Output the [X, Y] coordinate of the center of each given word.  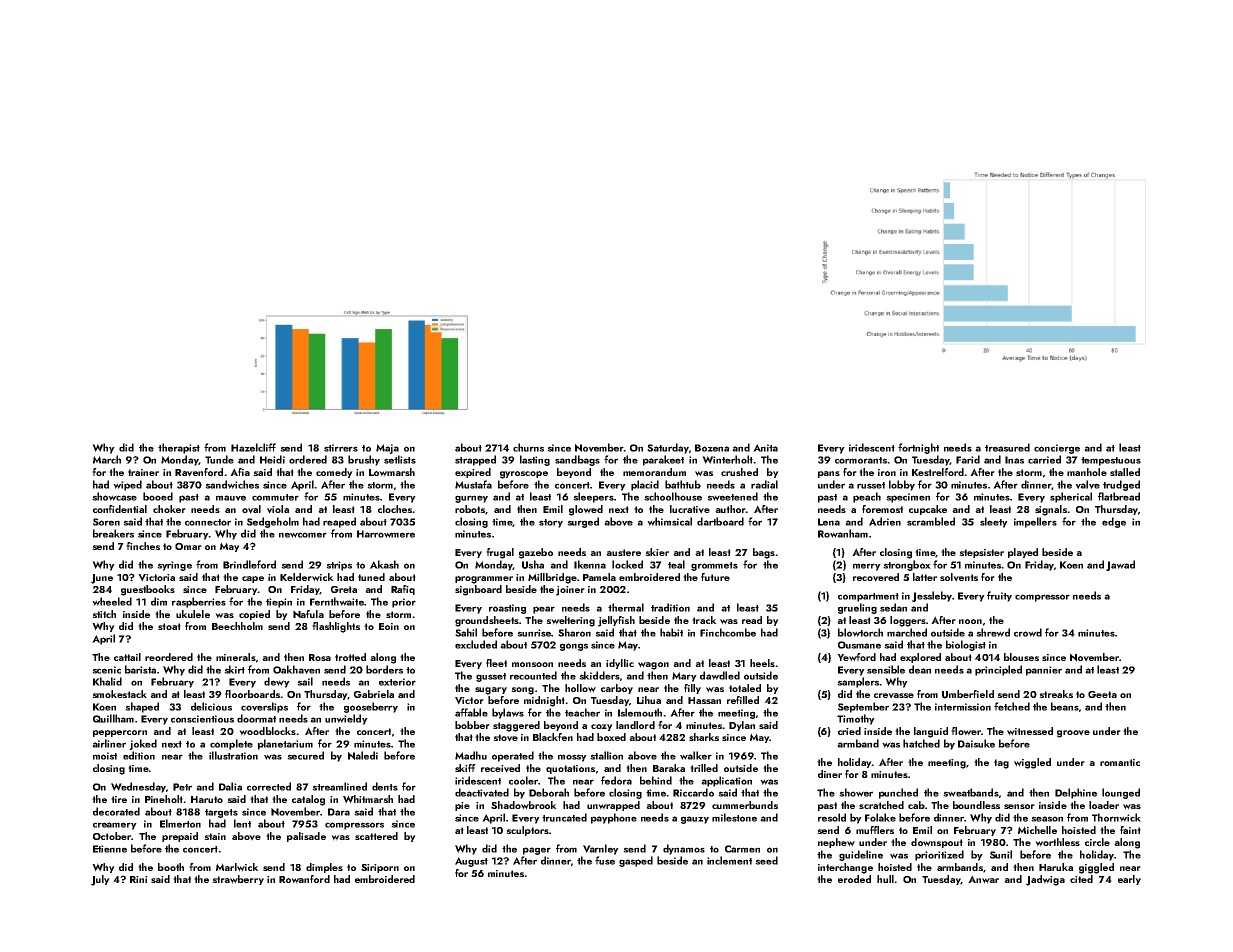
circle [1097, 842]
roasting [507, 609]
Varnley [601, 849]
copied [254, 615]
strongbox [907, 565]
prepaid [180, 837]
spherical [1071, 497]
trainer [143, 472]
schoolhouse [673, 496]
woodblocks [267, 731]
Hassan [704, 700]
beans [1065, 706]
